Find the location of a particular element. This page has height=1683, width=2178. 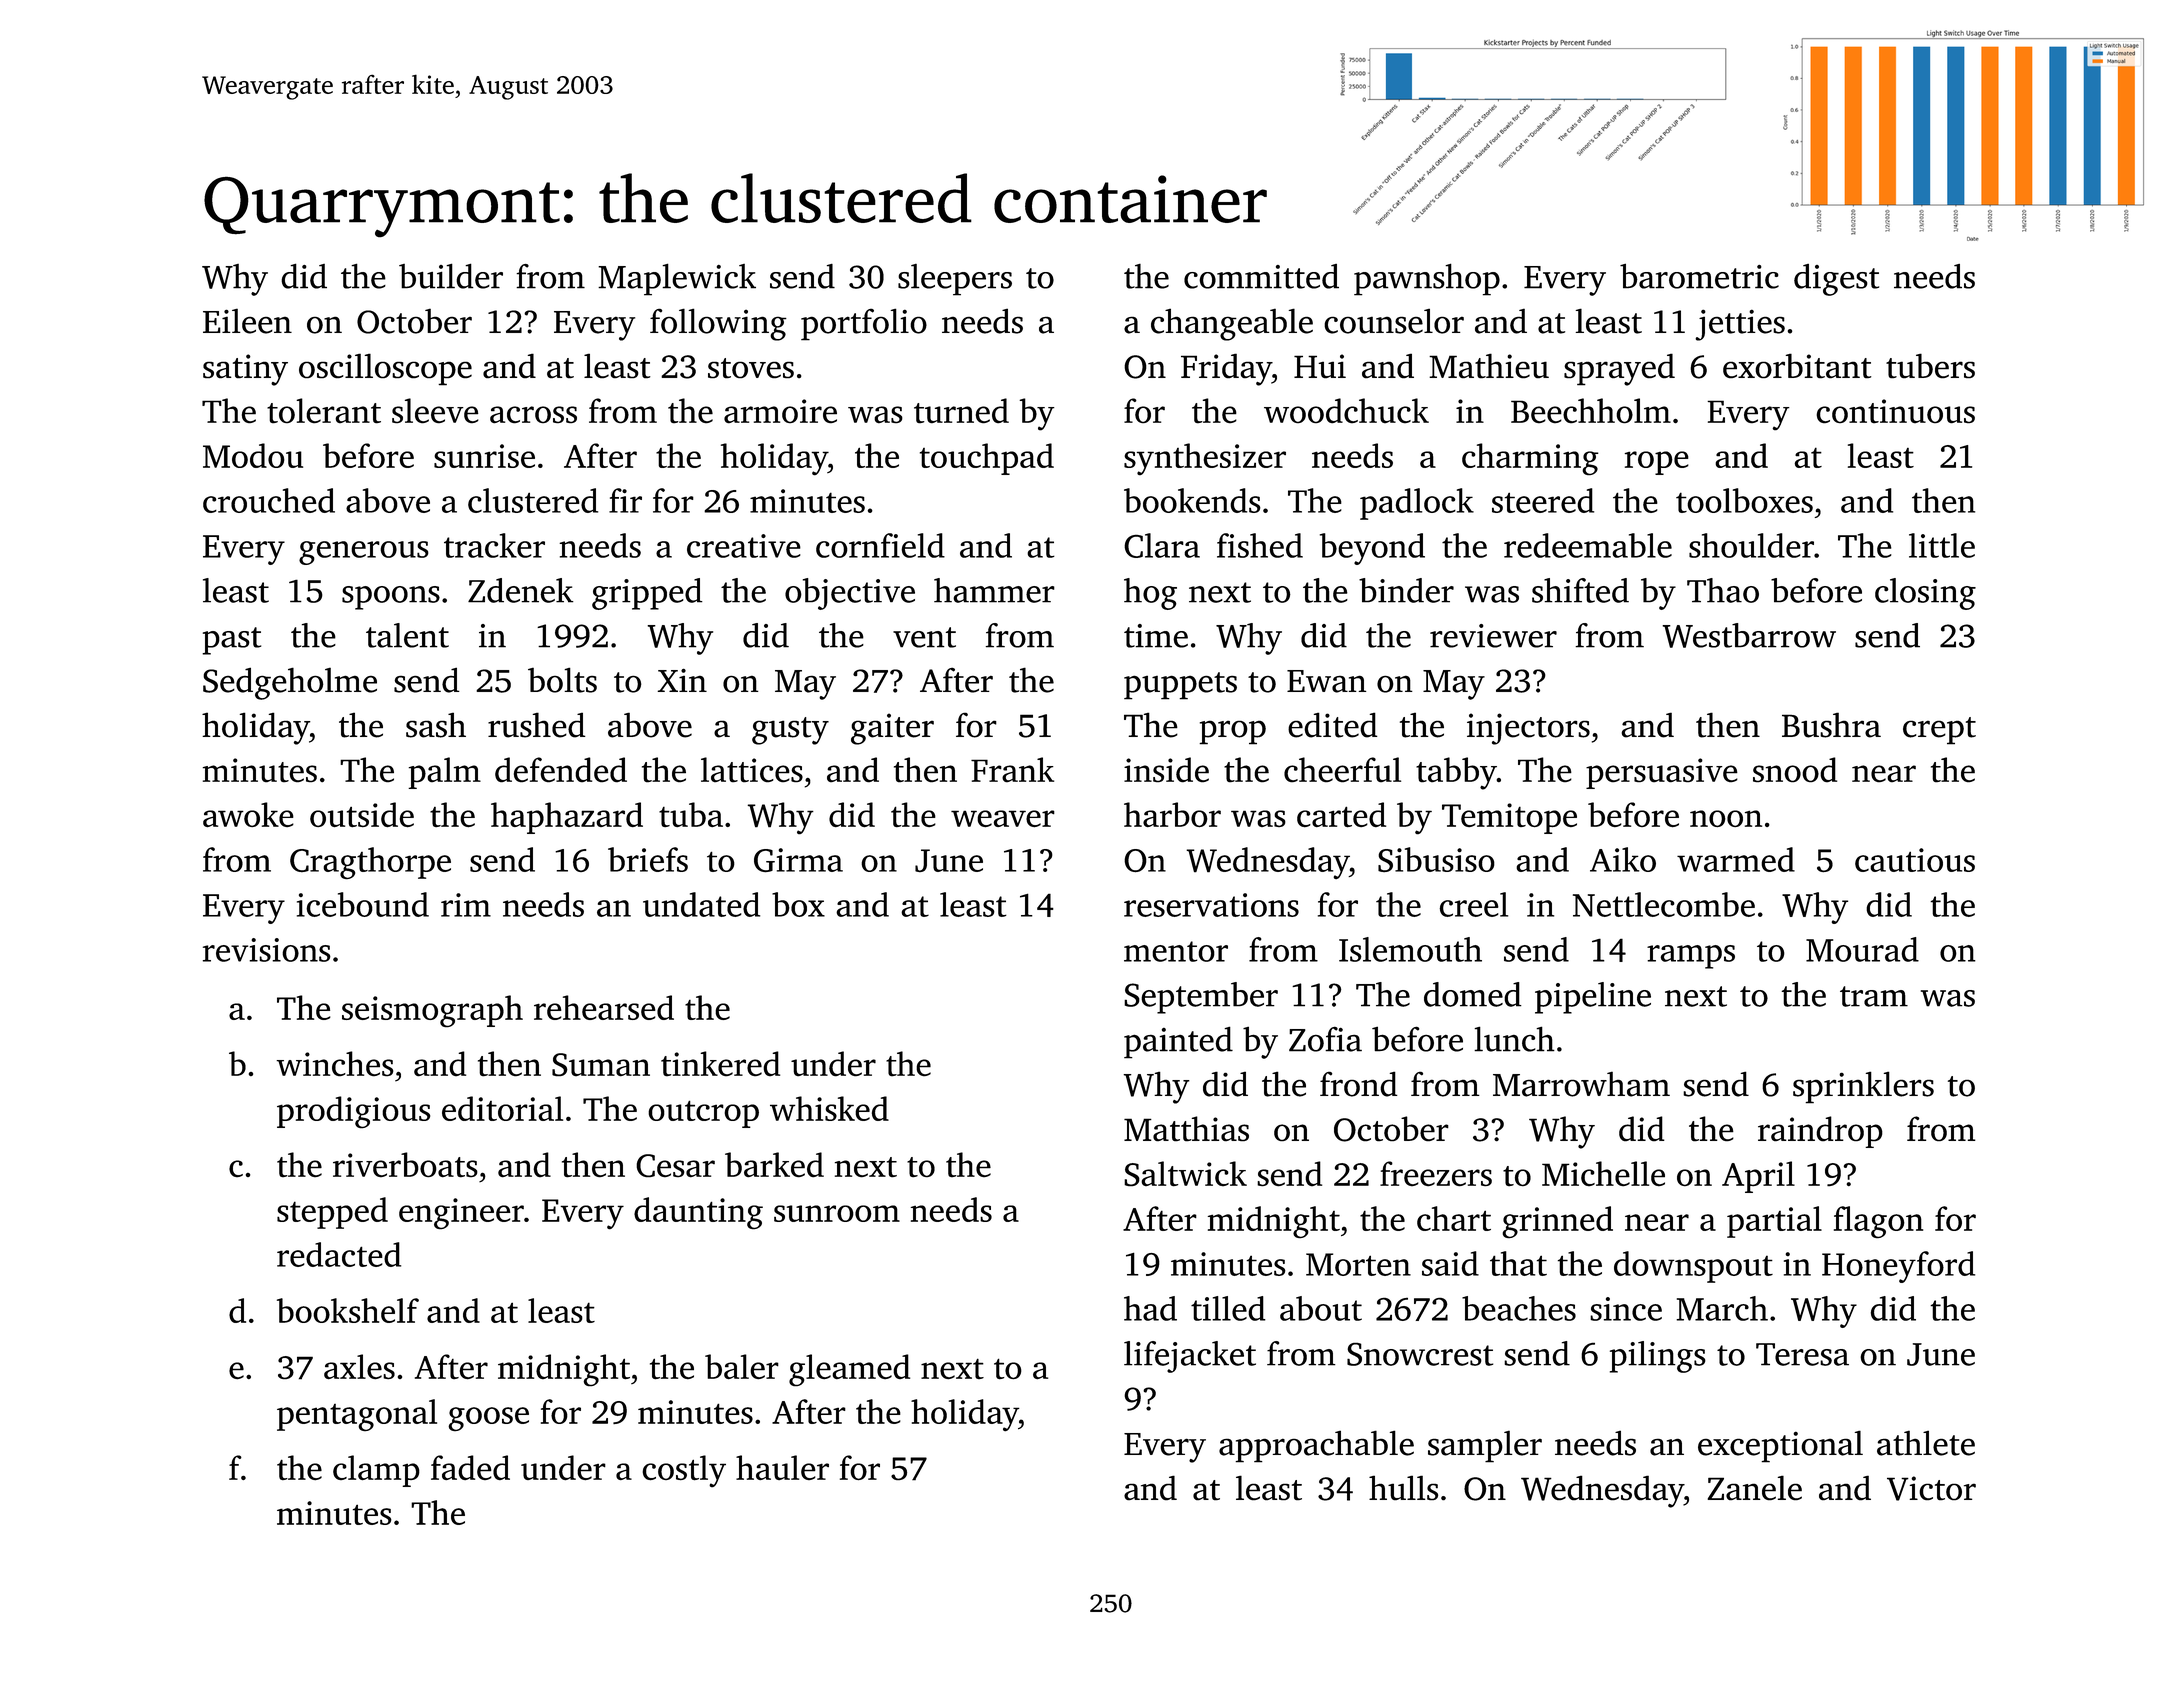

spoons is located at coordinates (391, 598).
